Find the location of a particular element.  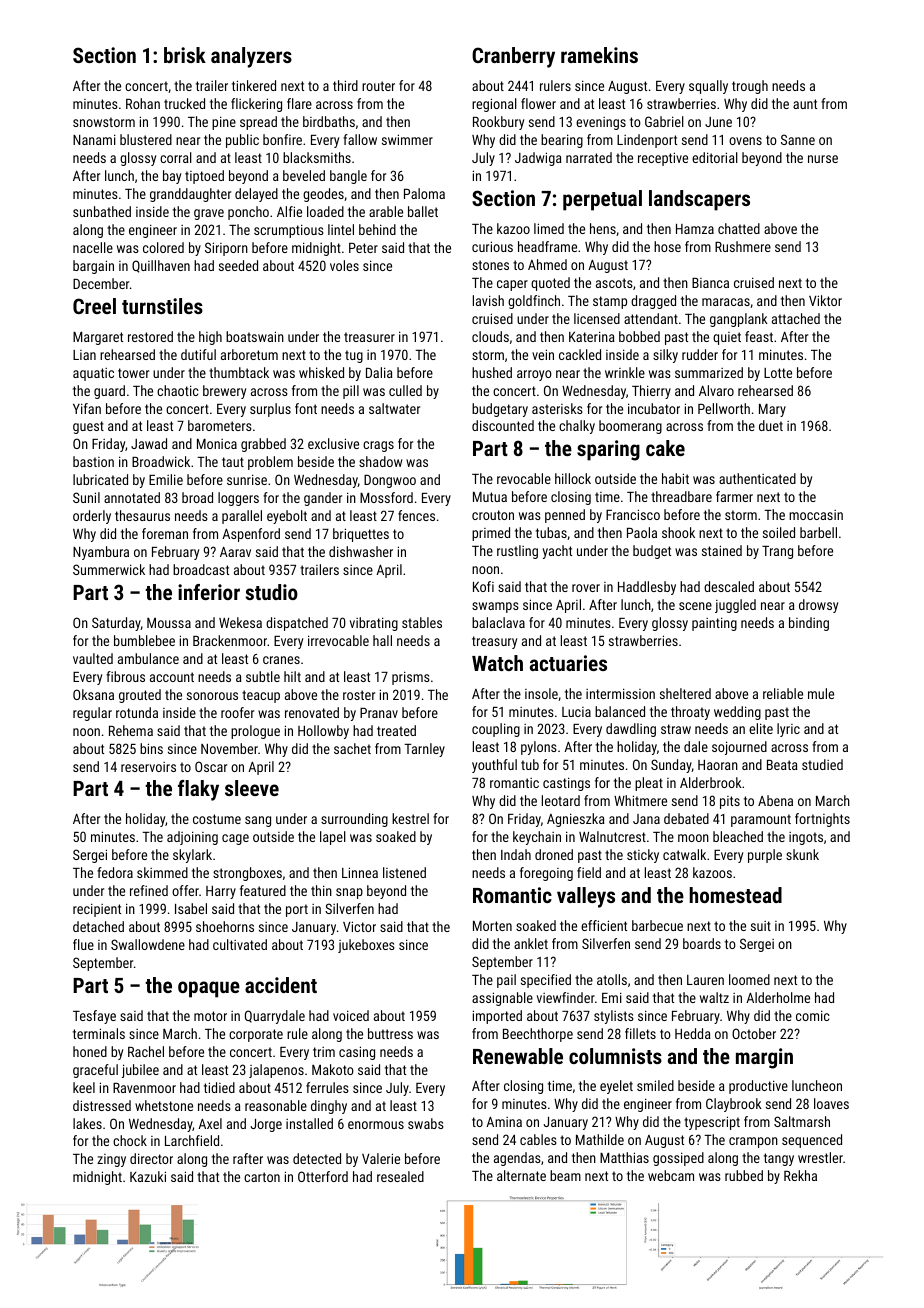

colored is located at coordinates (163, 247).
